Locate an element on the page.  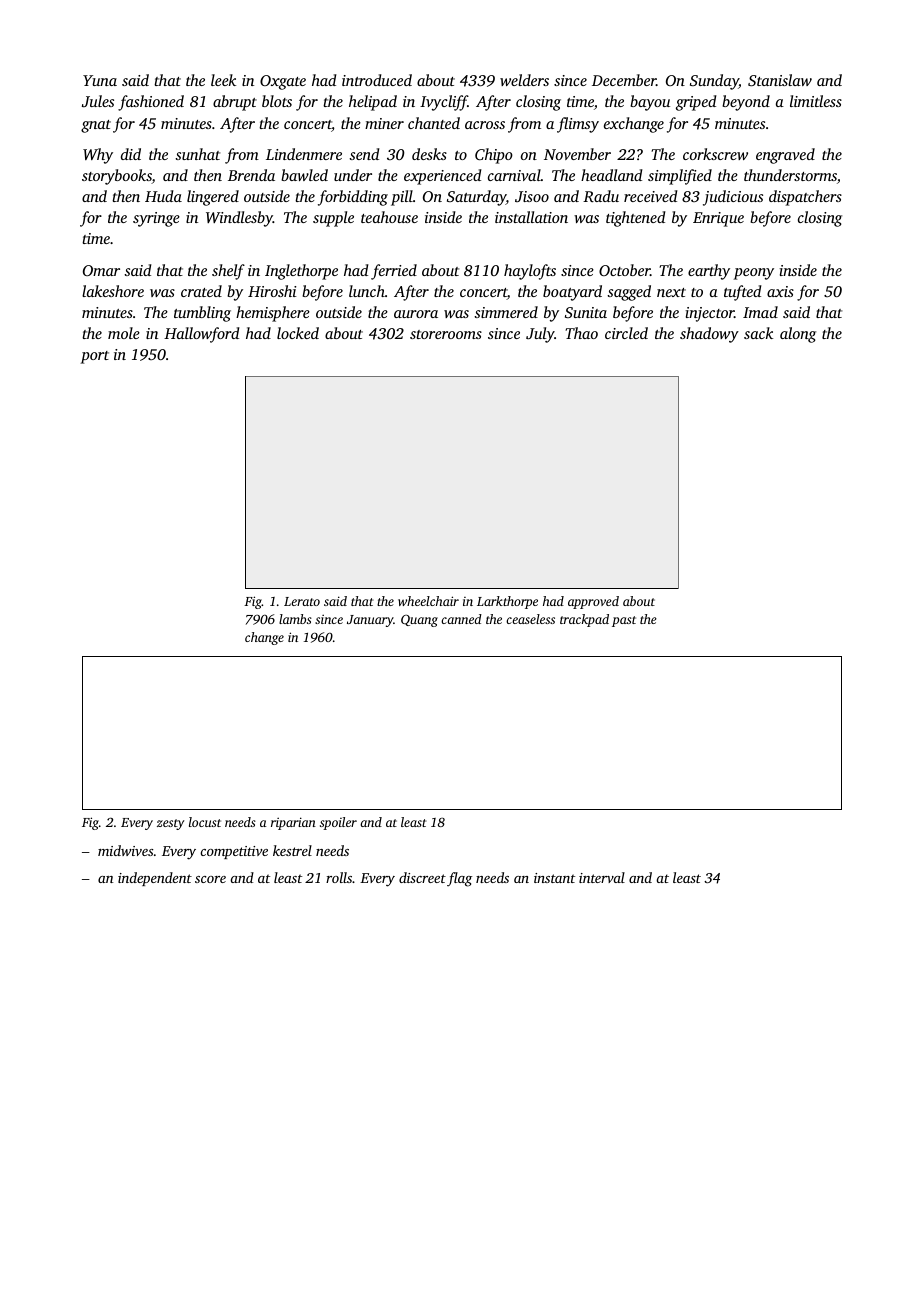
trackpad is located at coordinates (584, 620).
